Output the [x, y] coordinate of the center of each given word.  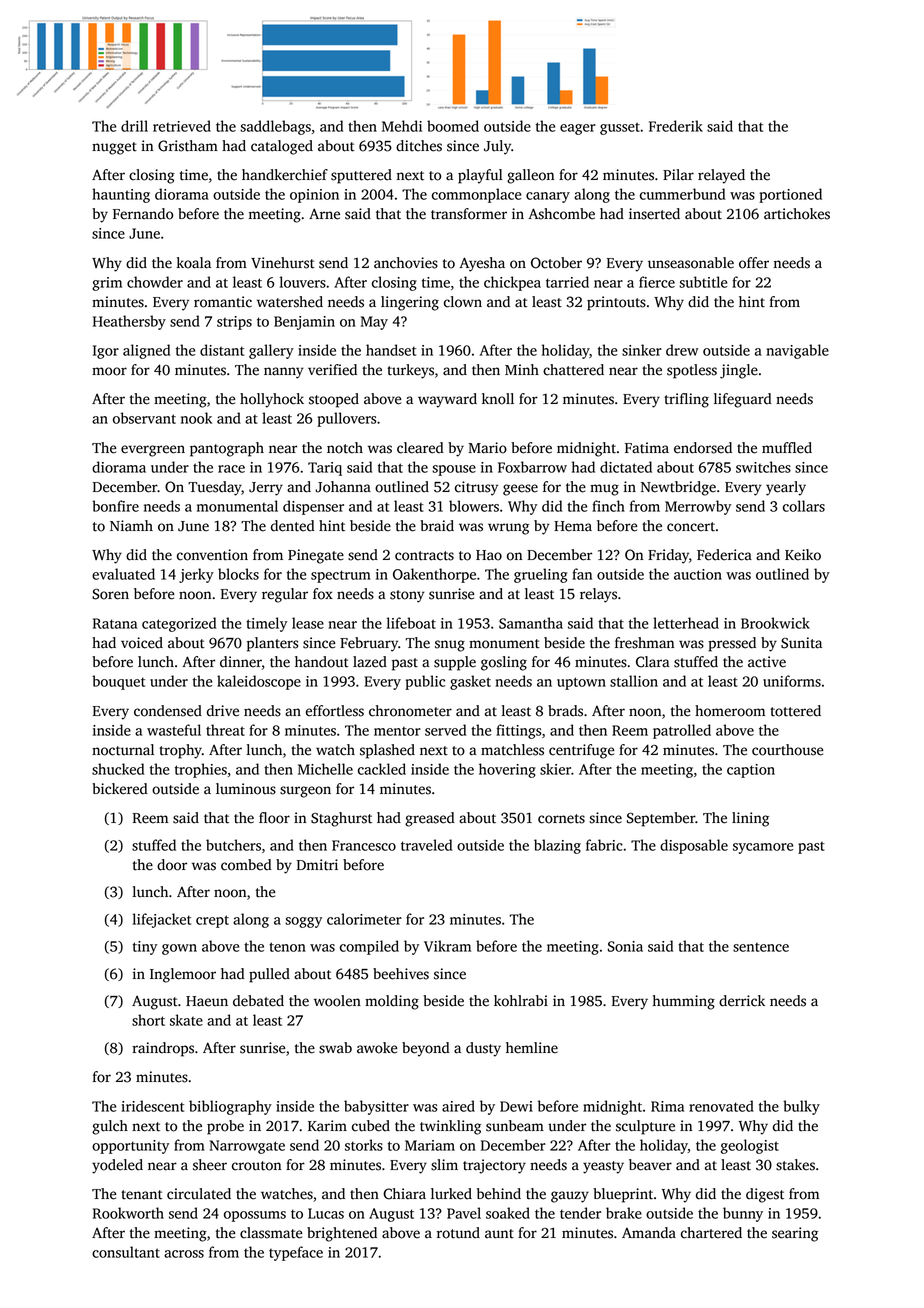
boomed [453, 126]
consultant [126, 1252]
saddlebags [275, 127]
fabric [604, 845]
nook [196, 418]
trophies [201, 770]
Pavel [464, 1213]
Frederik [676, 126]
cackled [382, 769]
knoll [498, 399]
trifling [686, 400]
